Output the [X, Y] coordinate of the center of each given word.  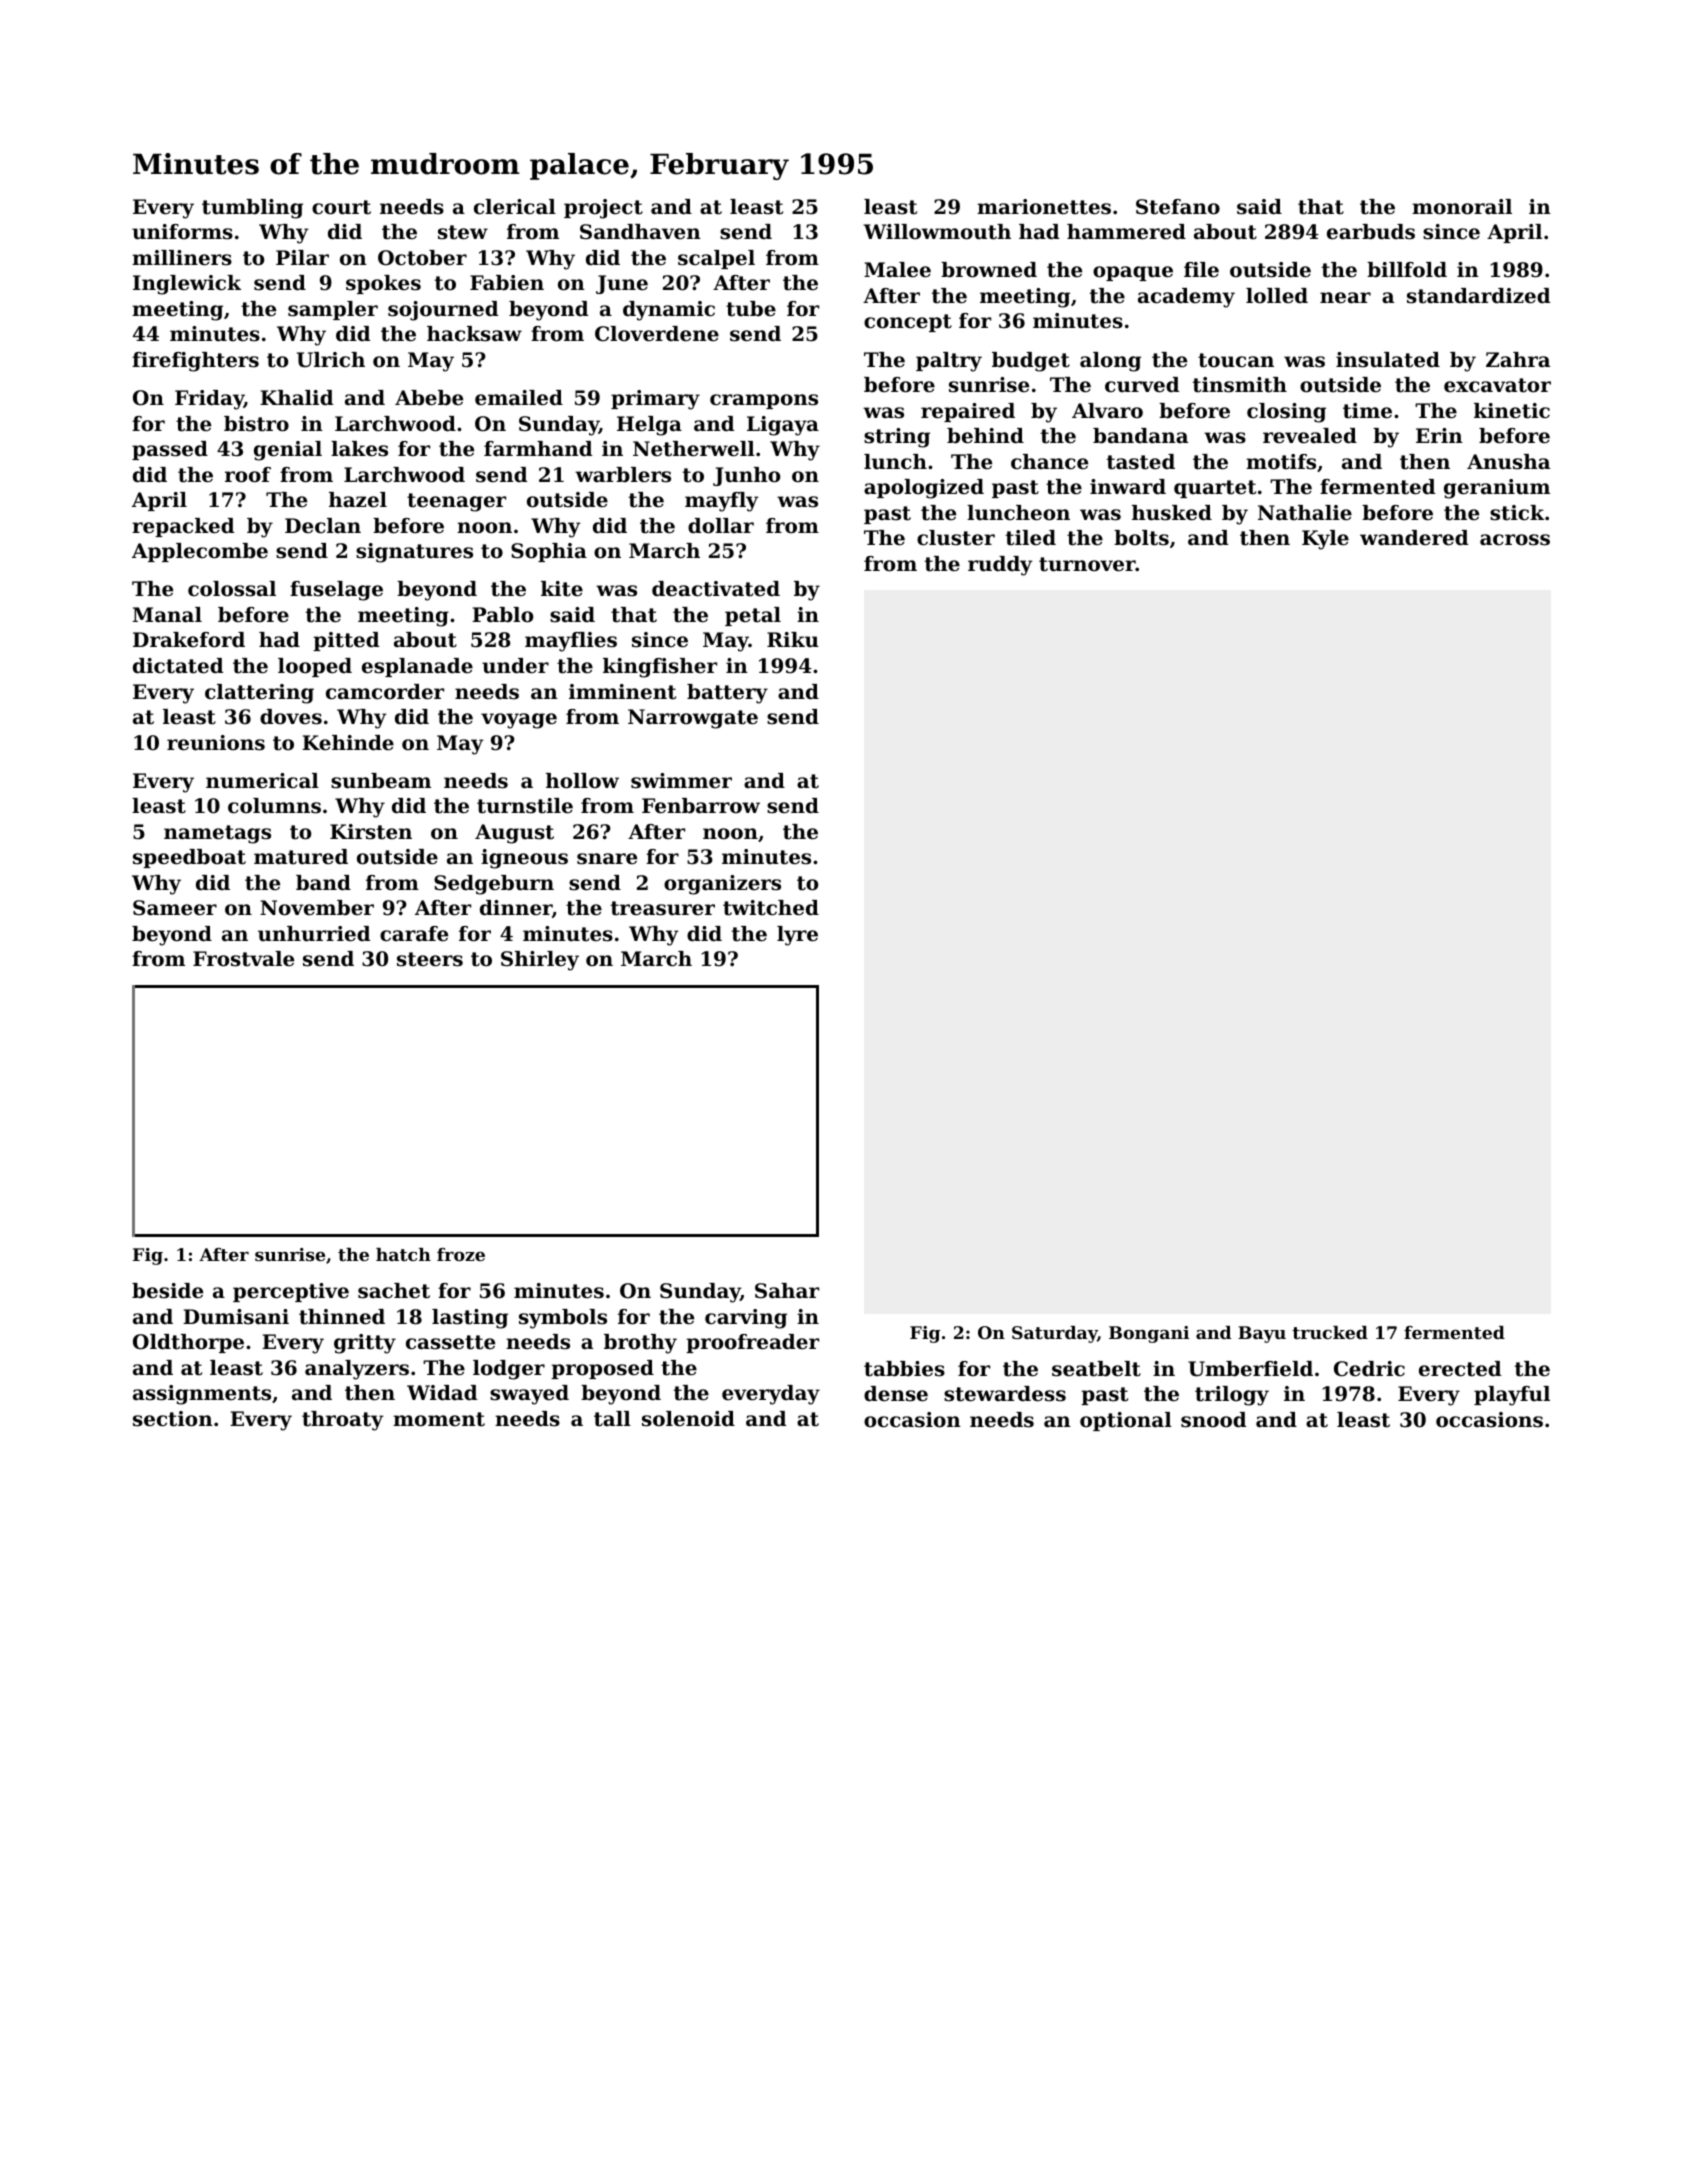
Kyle [1325, 540]
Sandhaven [640, 232]
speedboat [189, 858]
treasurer [663, 908]
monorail [1462, 207]
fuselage [336, 591]
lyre [797, 936]
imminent [622, 692]
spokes [383, 284]
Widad [442, 1393]
